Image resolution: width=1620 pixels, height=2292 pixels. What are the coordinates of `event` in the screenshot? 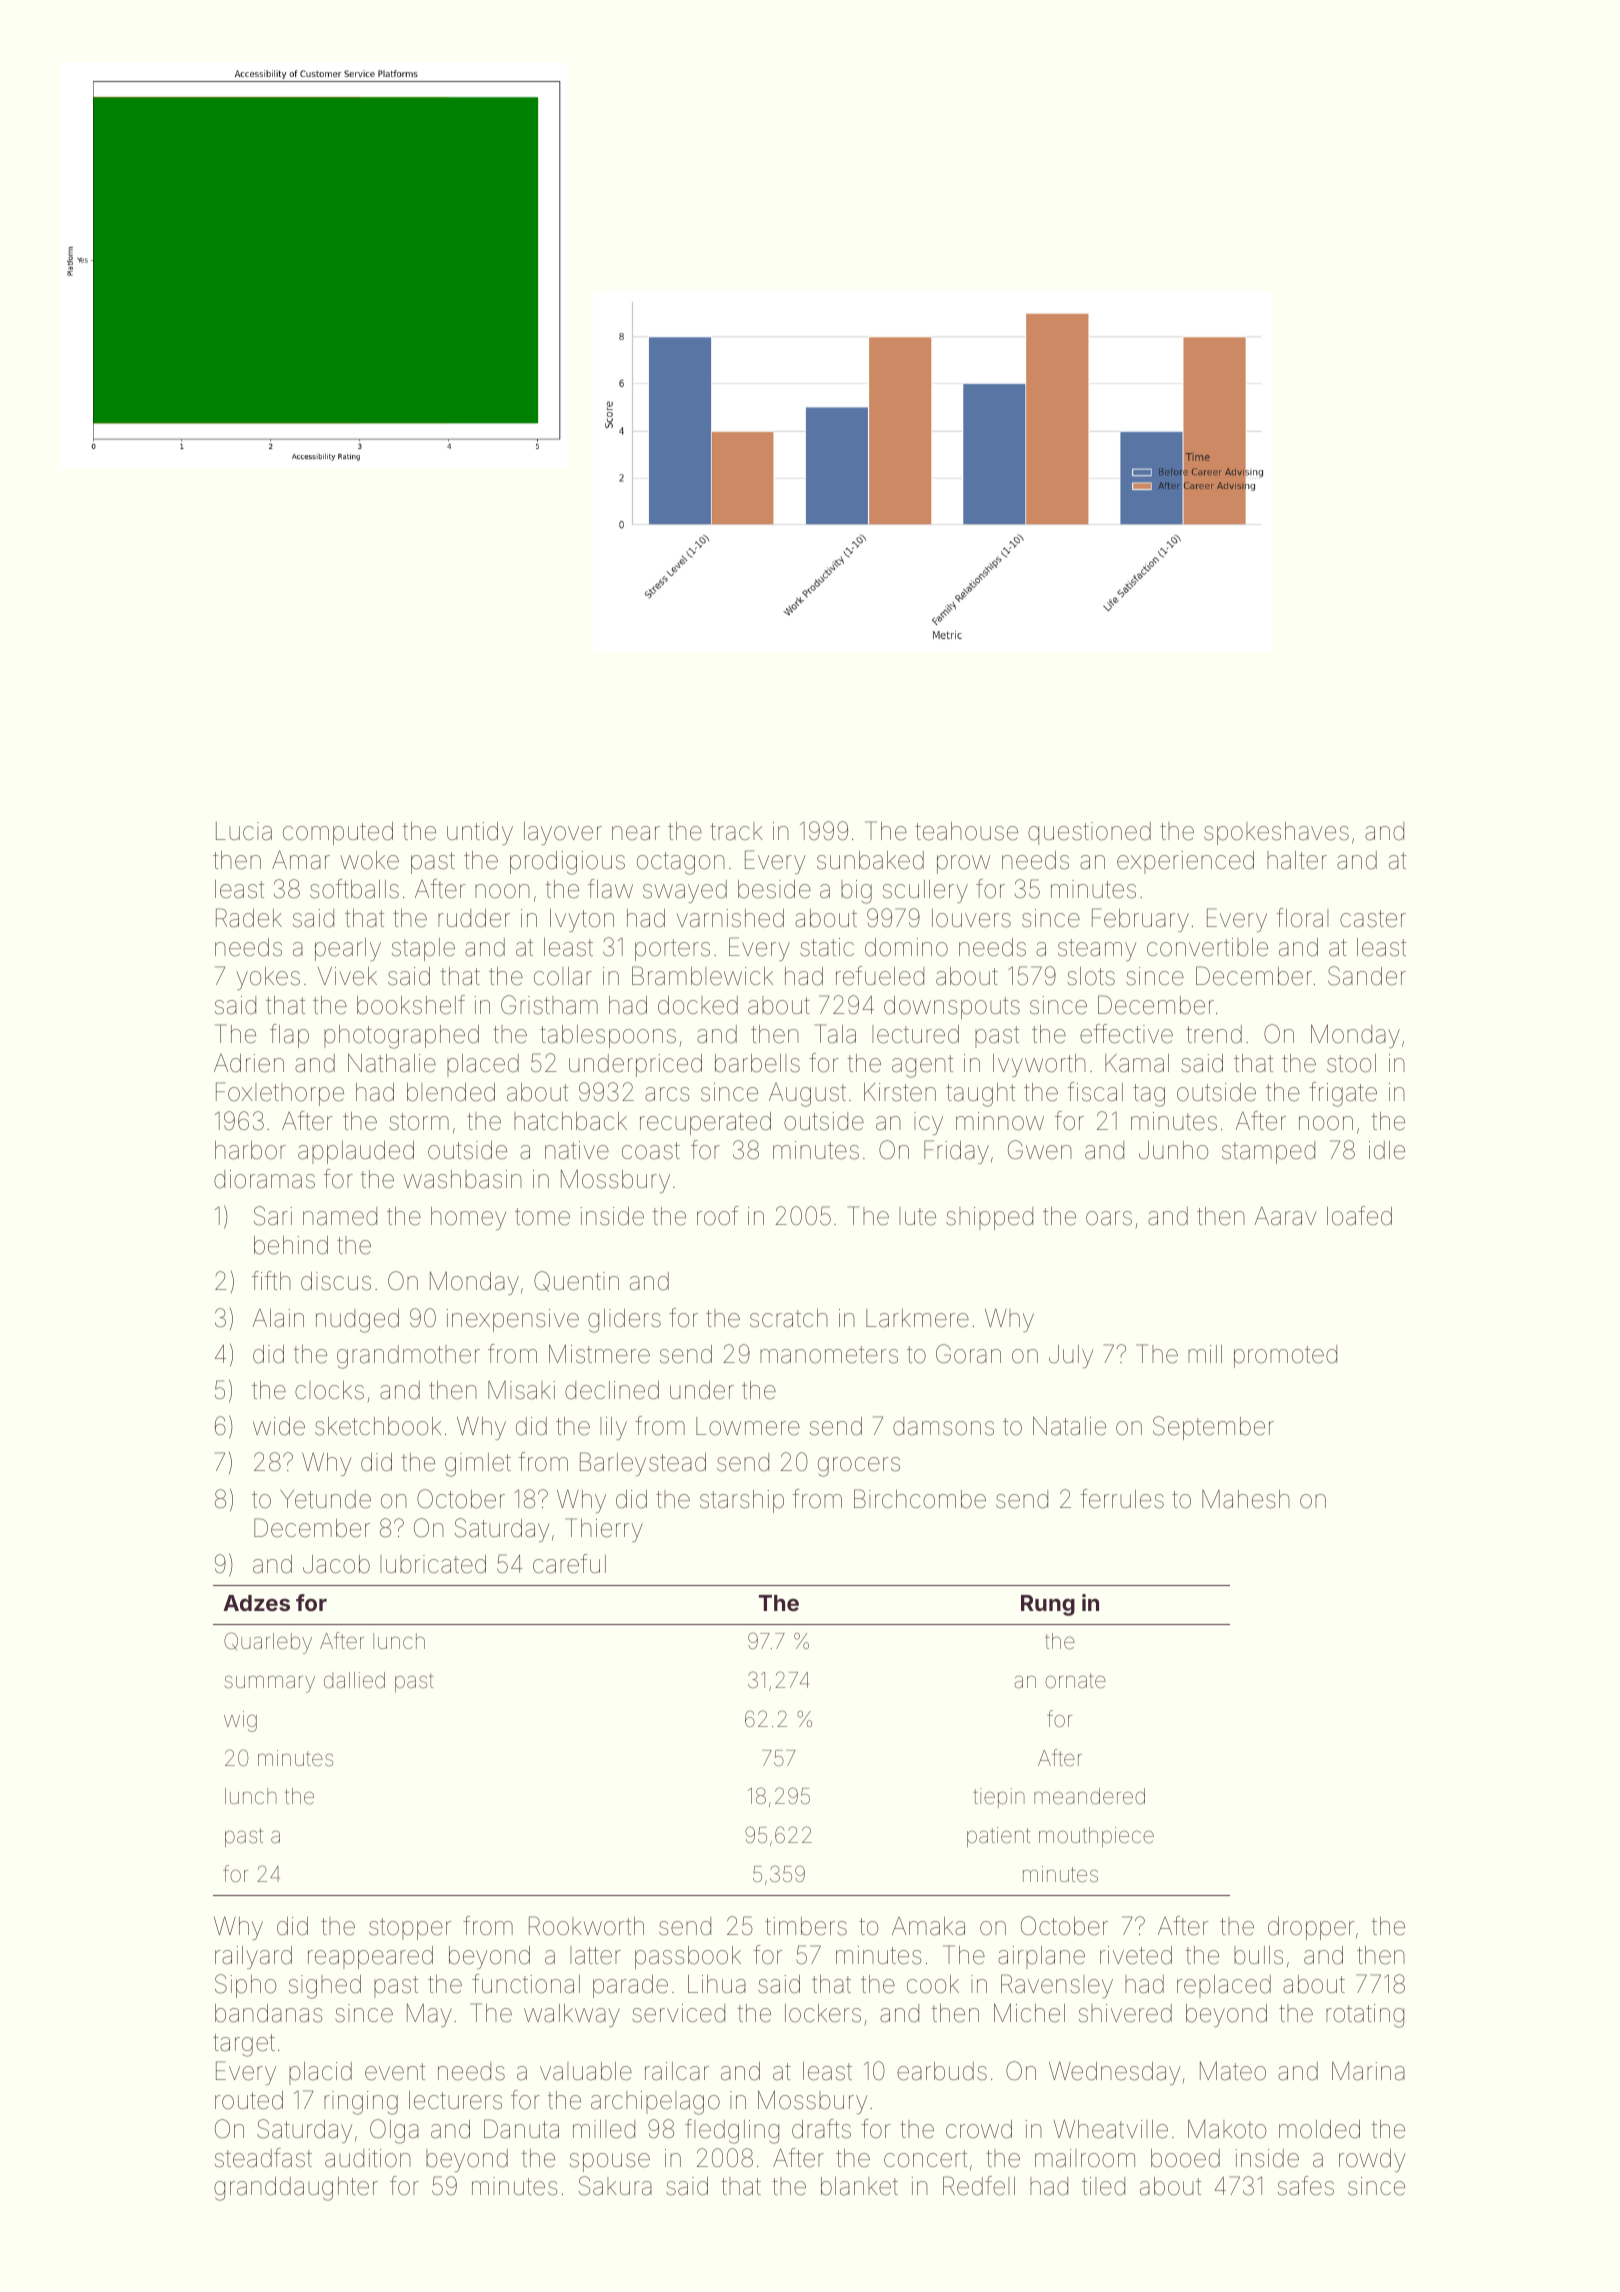 It's located at (395, 2072).
